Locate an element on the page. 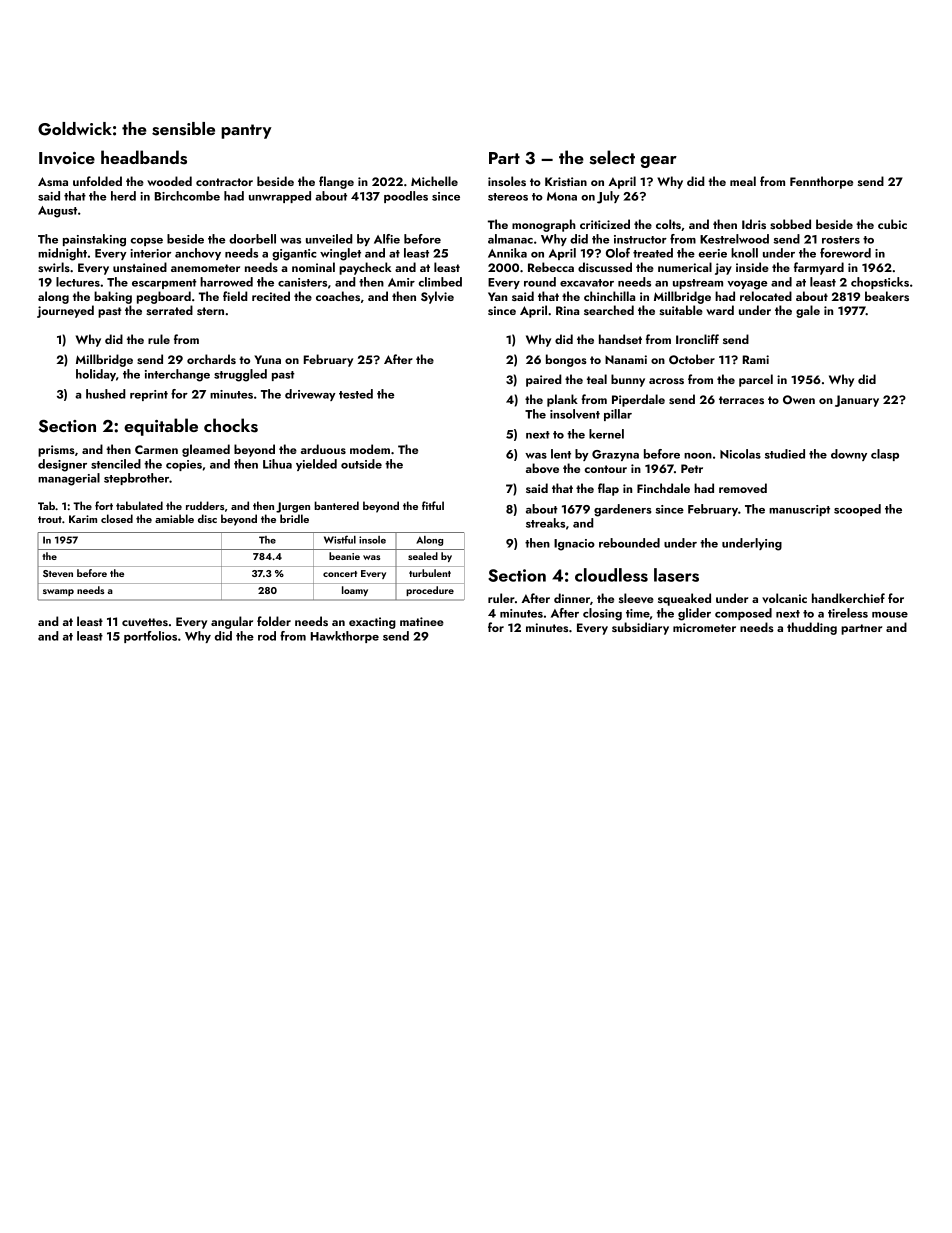 The height and width of the image is (1233, 952). Rami is located at coordinates (756, 359).
